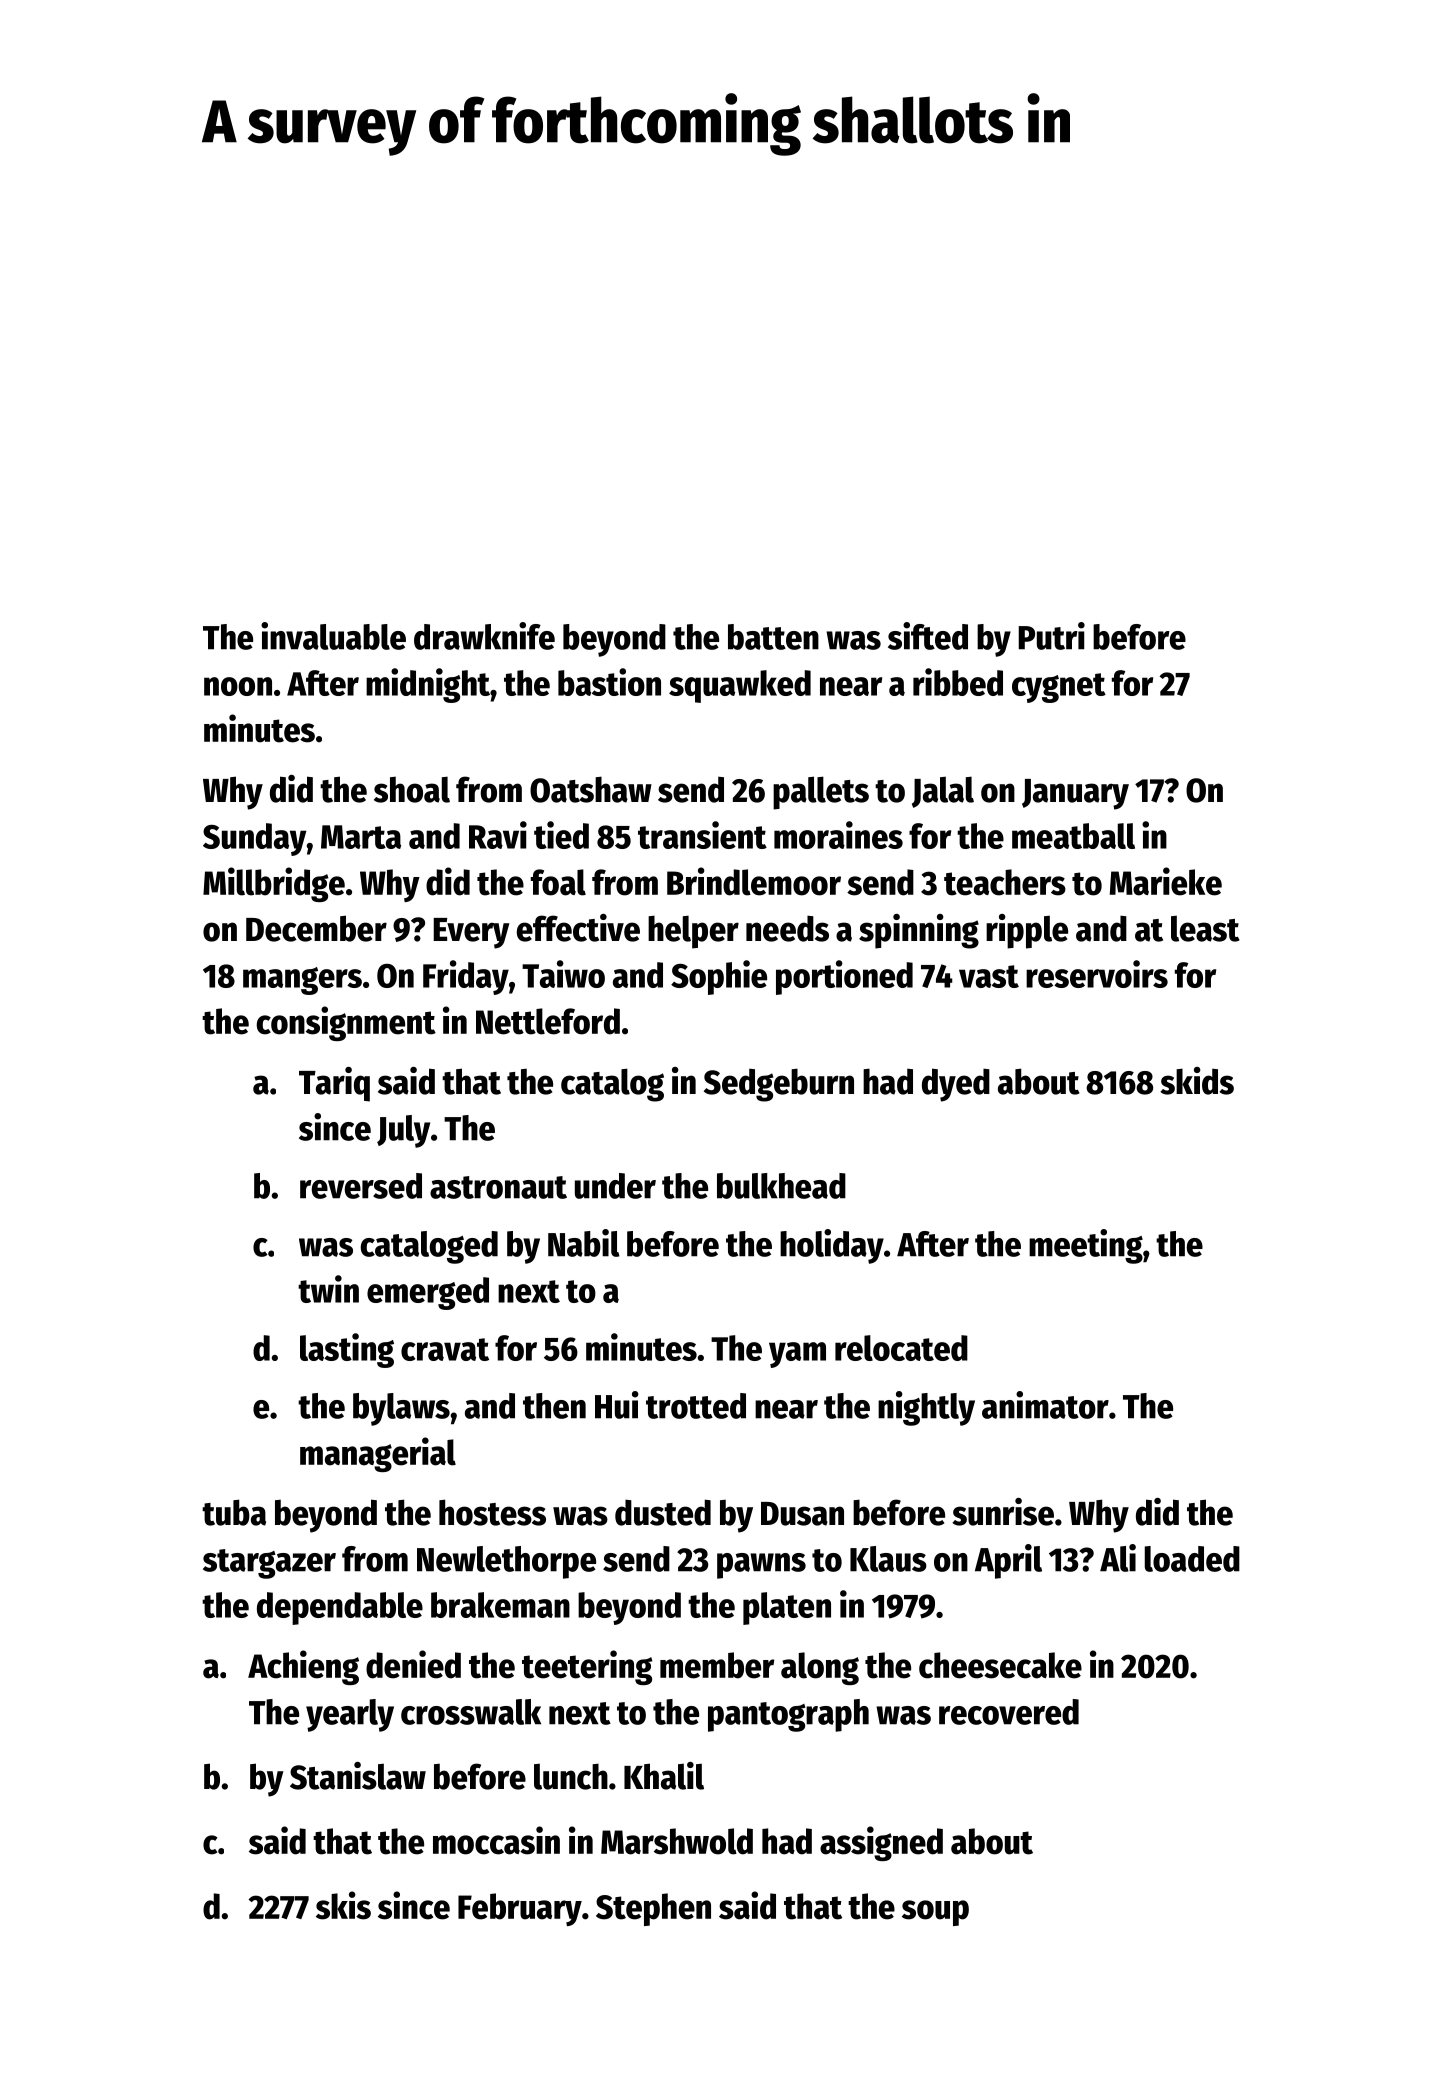 This screenshot has height=2100, width=1450. Describe the element at coordinates (773, 637) in the screenshot. I see `batten` at that location.
